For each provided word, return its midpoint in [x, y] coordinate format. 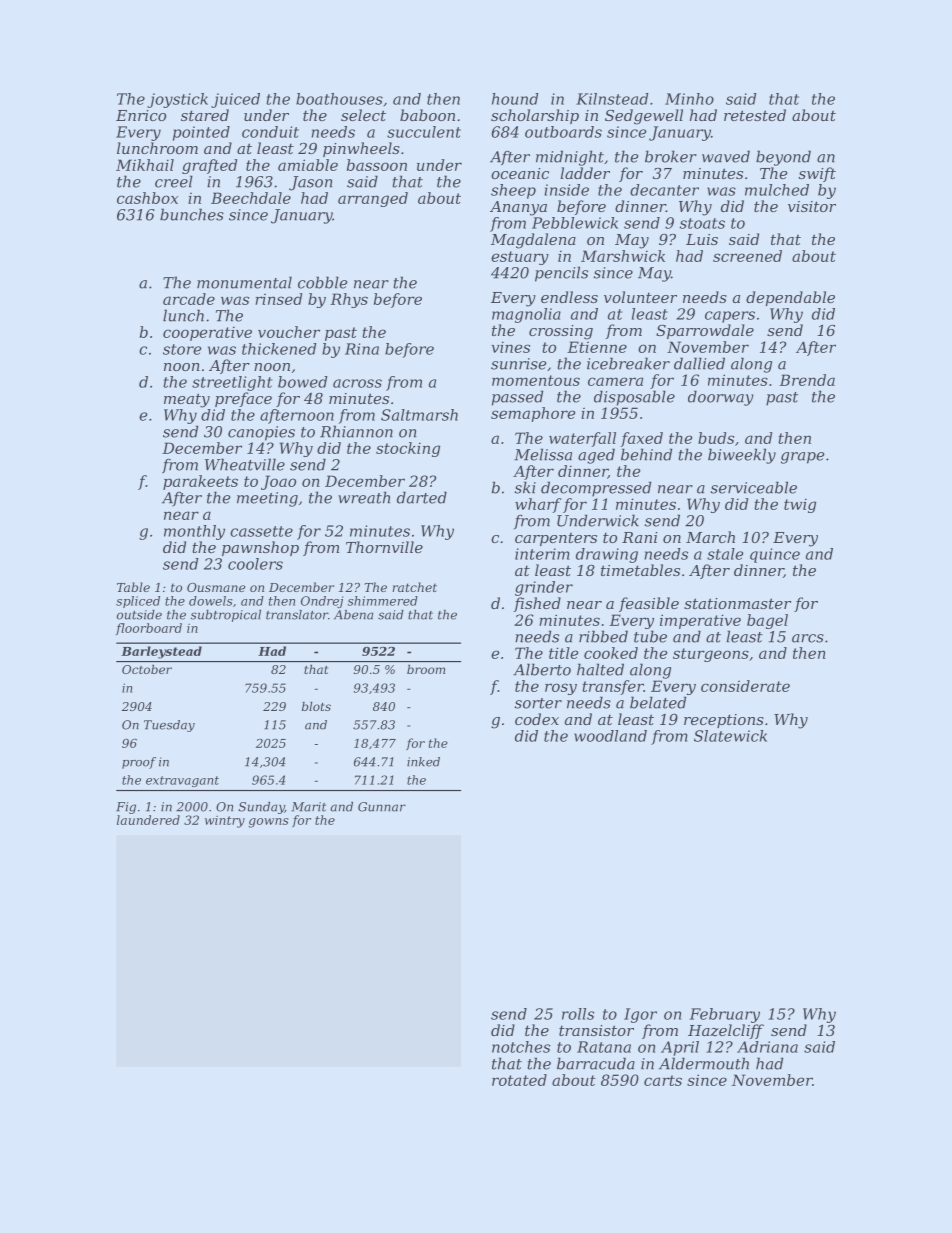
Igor [640, 1015]
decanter [664, 190]
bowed [303, 382]
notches [521, 1047]
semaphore [533, 414]
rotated [519, 1080]
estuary [520, 258]
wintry [225, 822]
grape [802, 458]
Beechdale [251, 198]
